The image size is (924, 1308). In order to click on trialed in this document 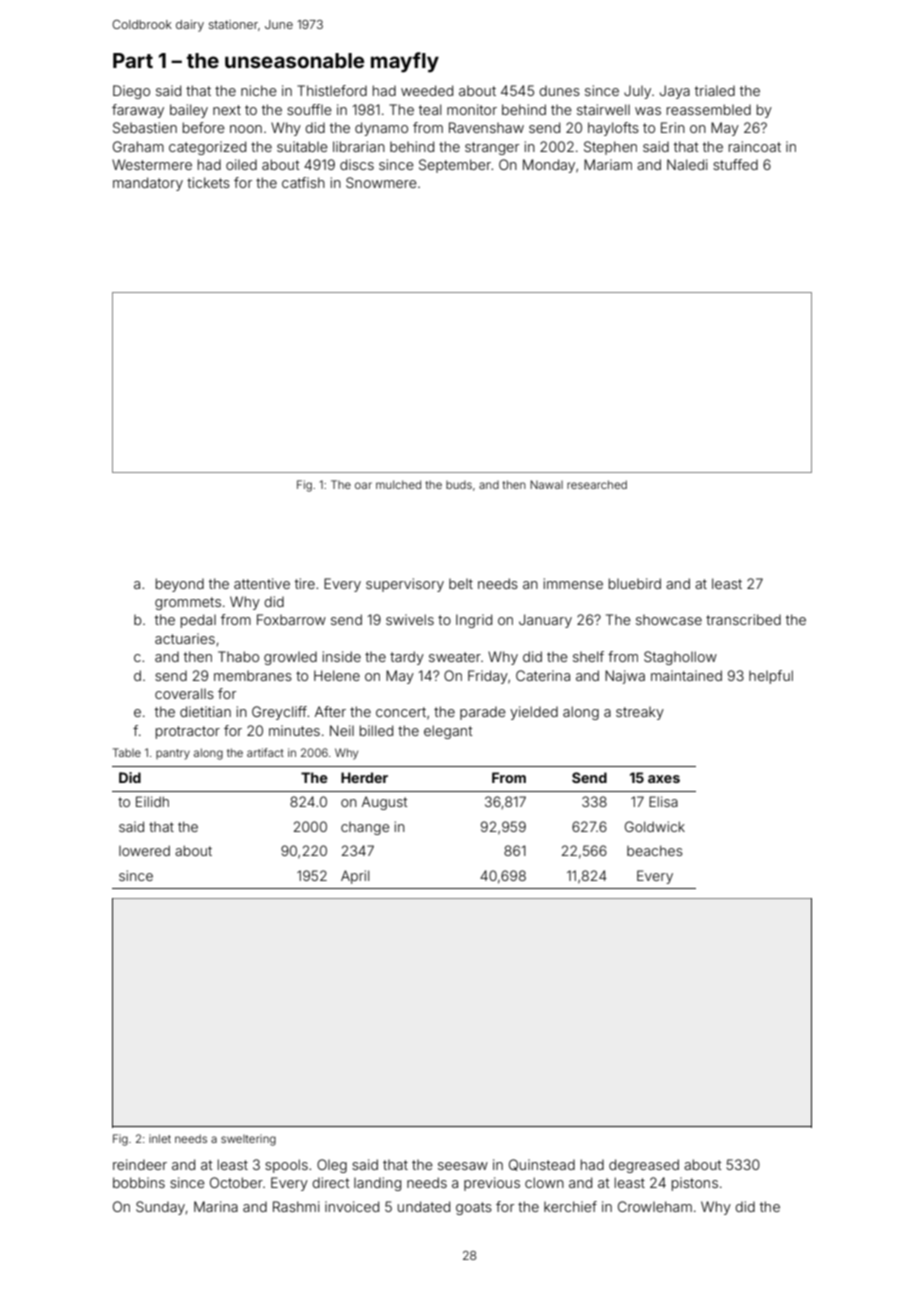, I will do `click(715, 90)`.
